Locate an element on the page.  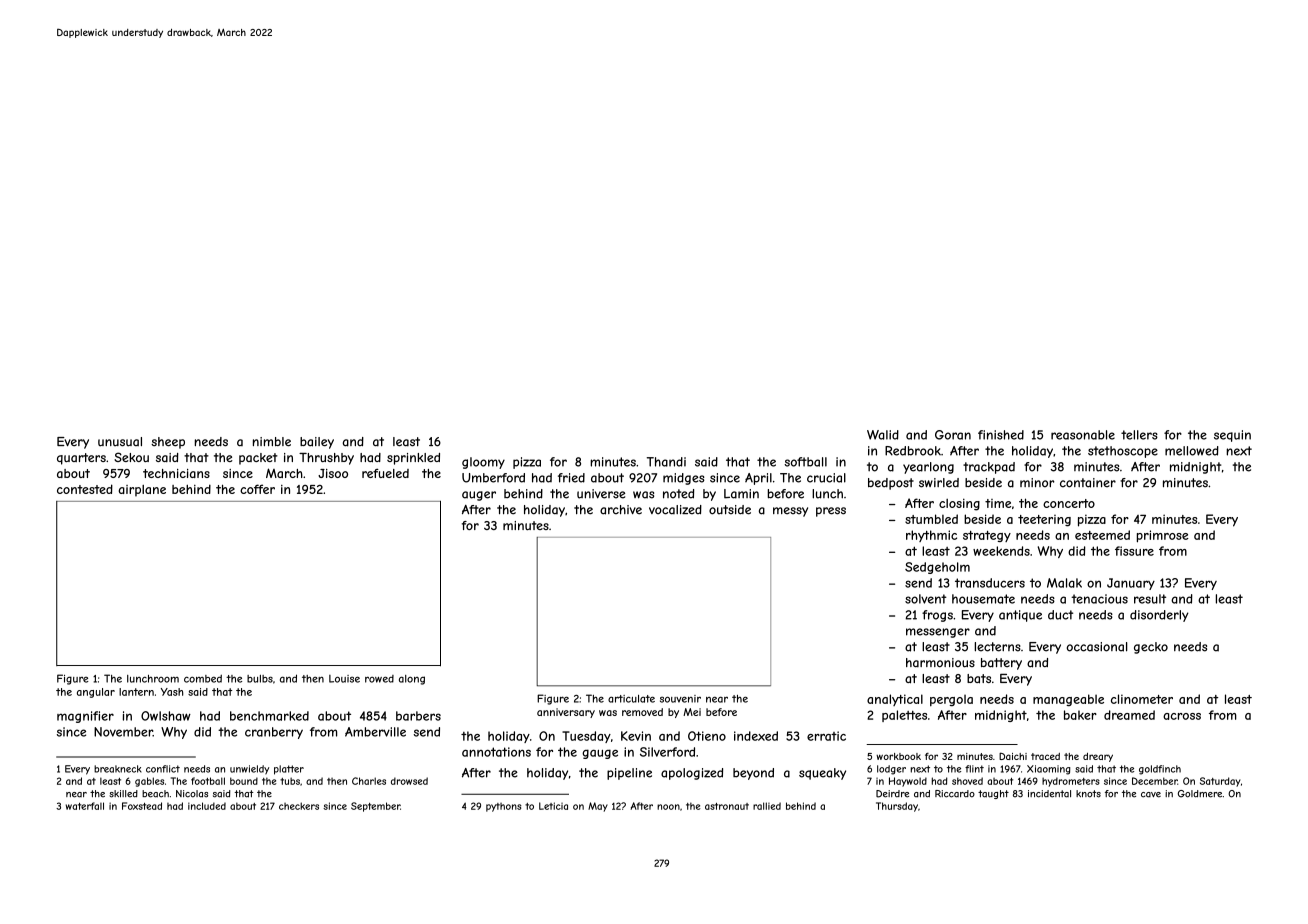
sequin is located at coordinates (1232, 436).
